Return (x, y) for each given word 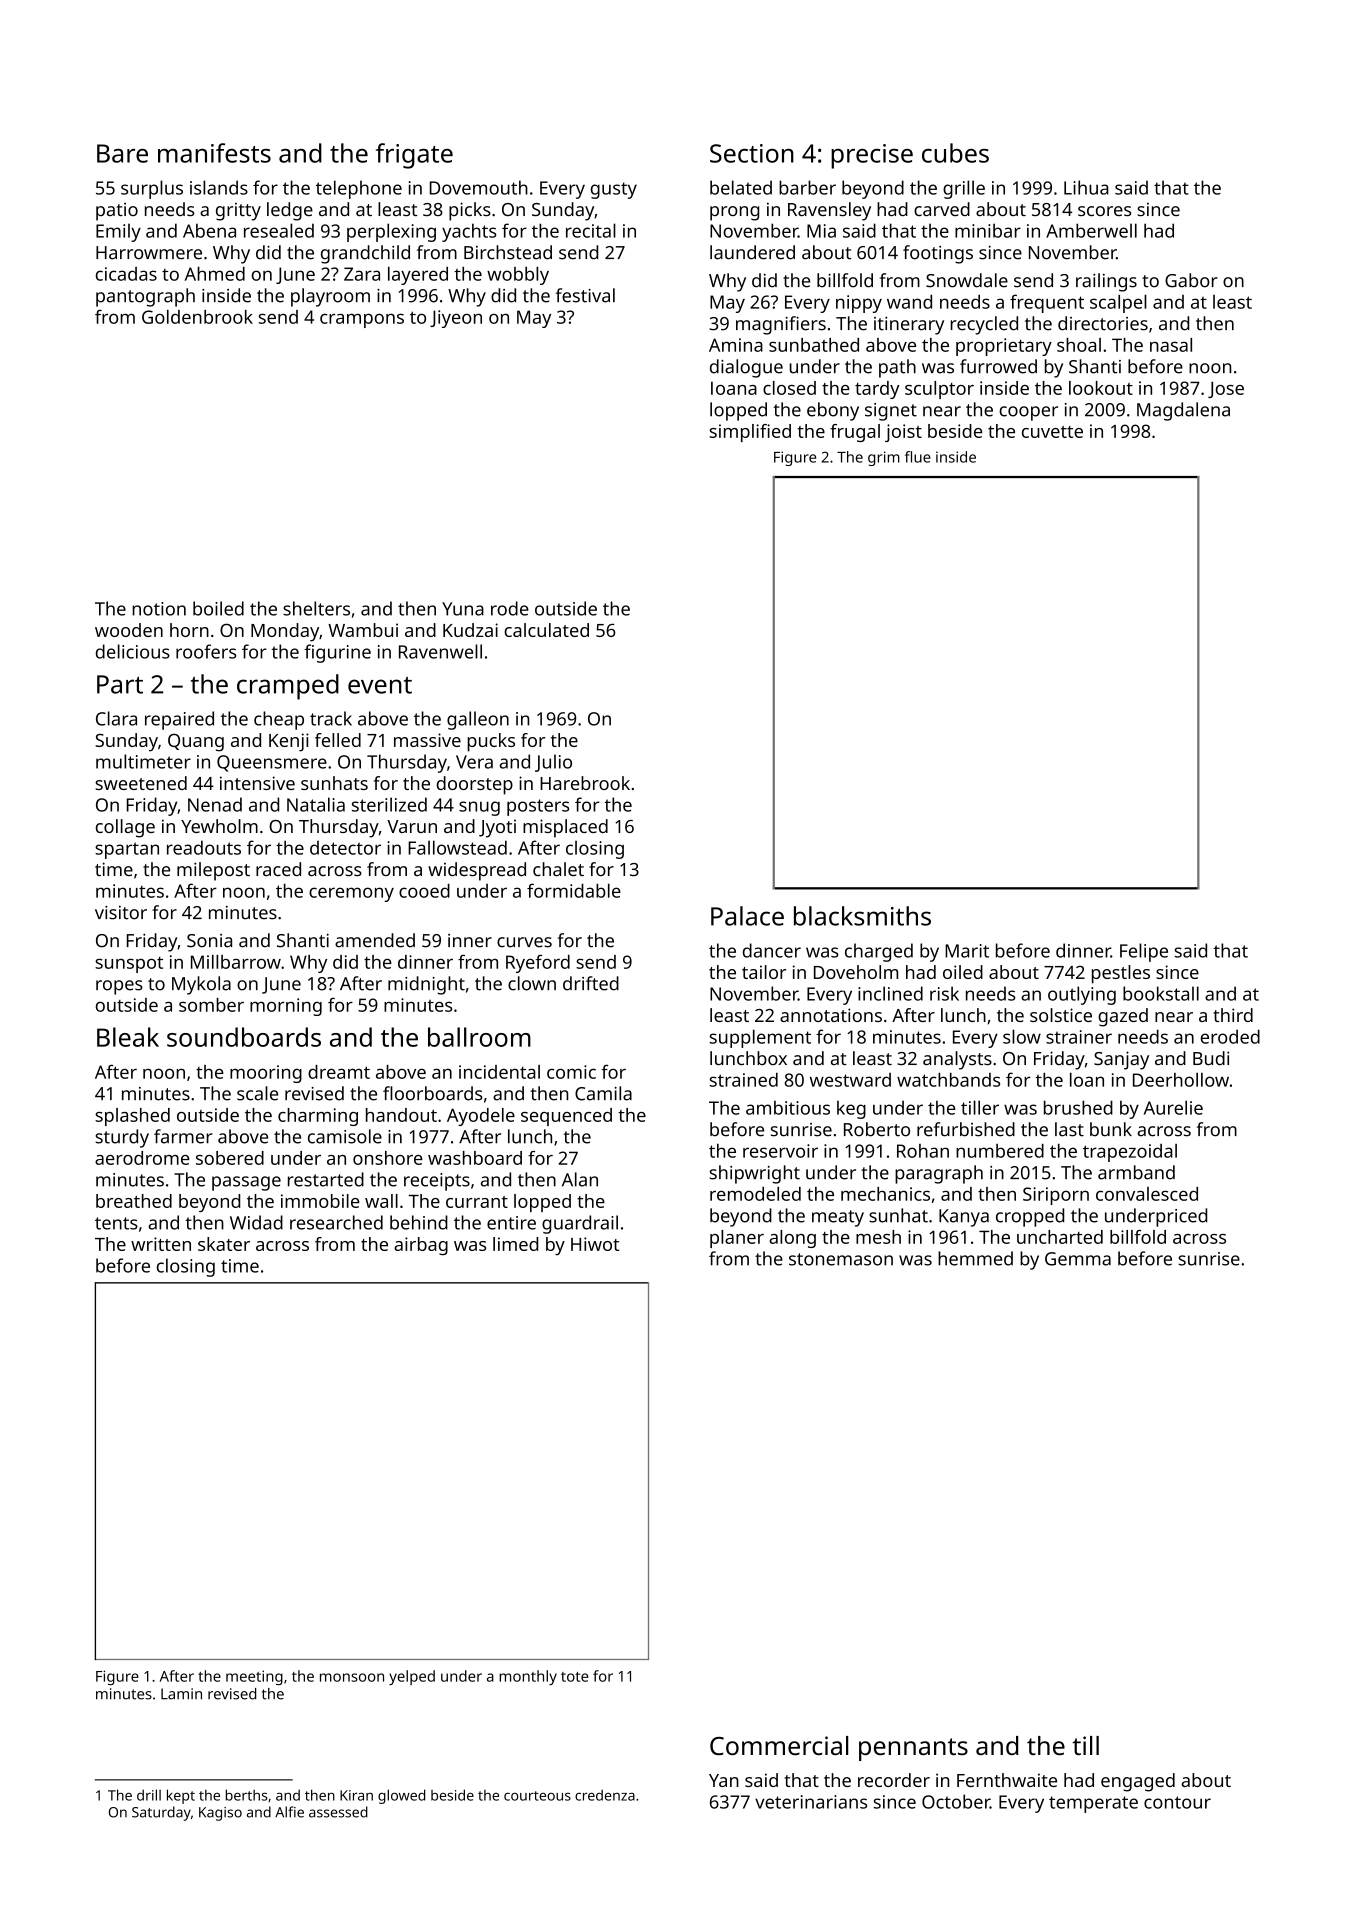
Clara (116, 718)
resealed (279, 230)
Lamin (181, 1694)
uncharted (1060, 1237)
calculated (546, 630)
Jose (1226, 389)
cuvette (1052, 432)
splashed (132, 1117)
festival (585, 295)
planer (737, 1239)
